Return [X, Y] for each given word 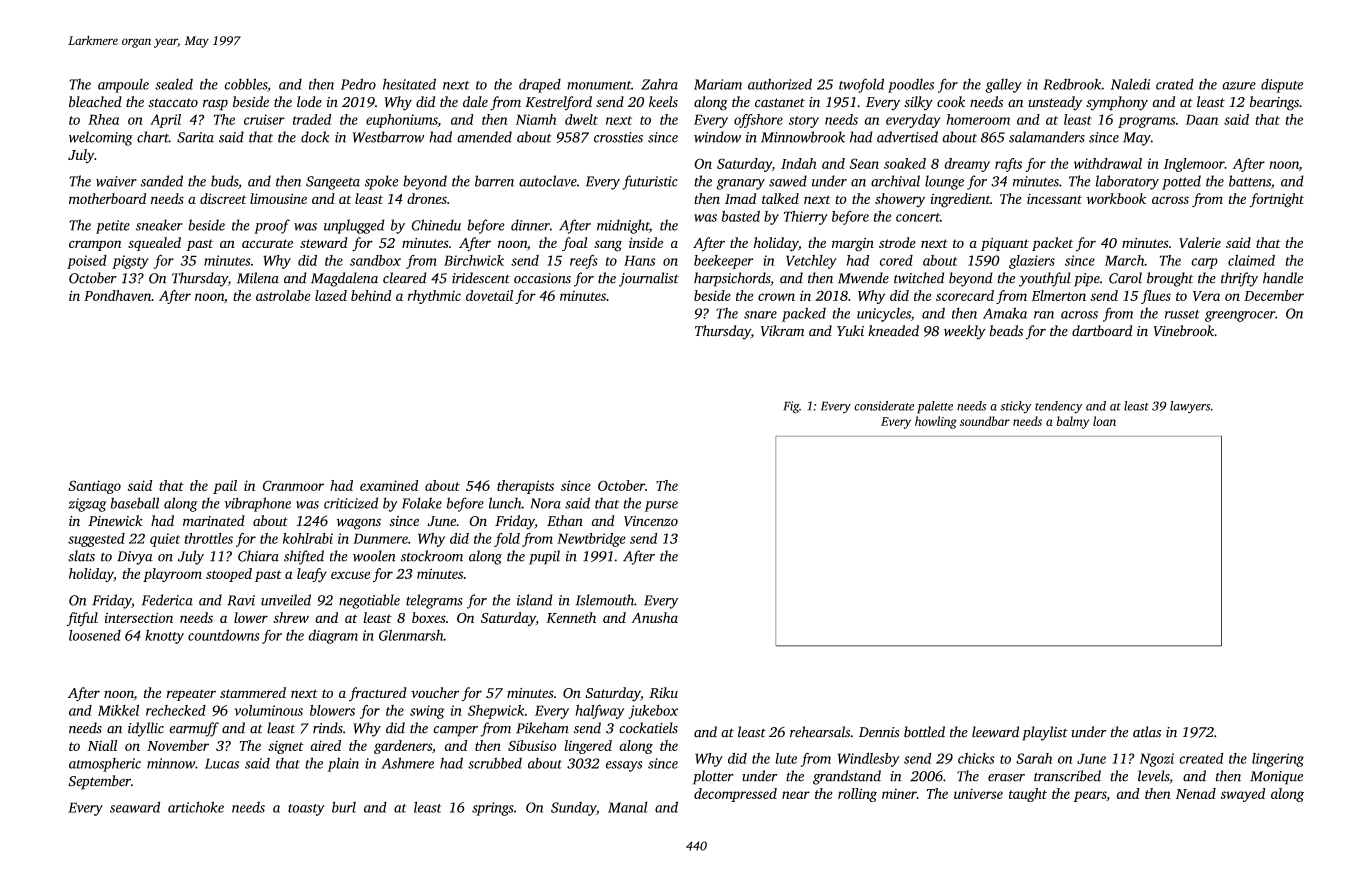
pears [1090, 796]
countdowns [224, 635]
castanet [780, 103]
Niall [102, 745]
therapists [525, 487]
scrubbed [495, 763]
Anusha [654, 617]
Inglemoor [1194, 165]
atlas [1147, 732]
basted [741, 216]
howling [936, 422]
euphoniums [402, 121]
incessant [1054, 199]
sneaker [159, 225]
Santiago [94, 487]
